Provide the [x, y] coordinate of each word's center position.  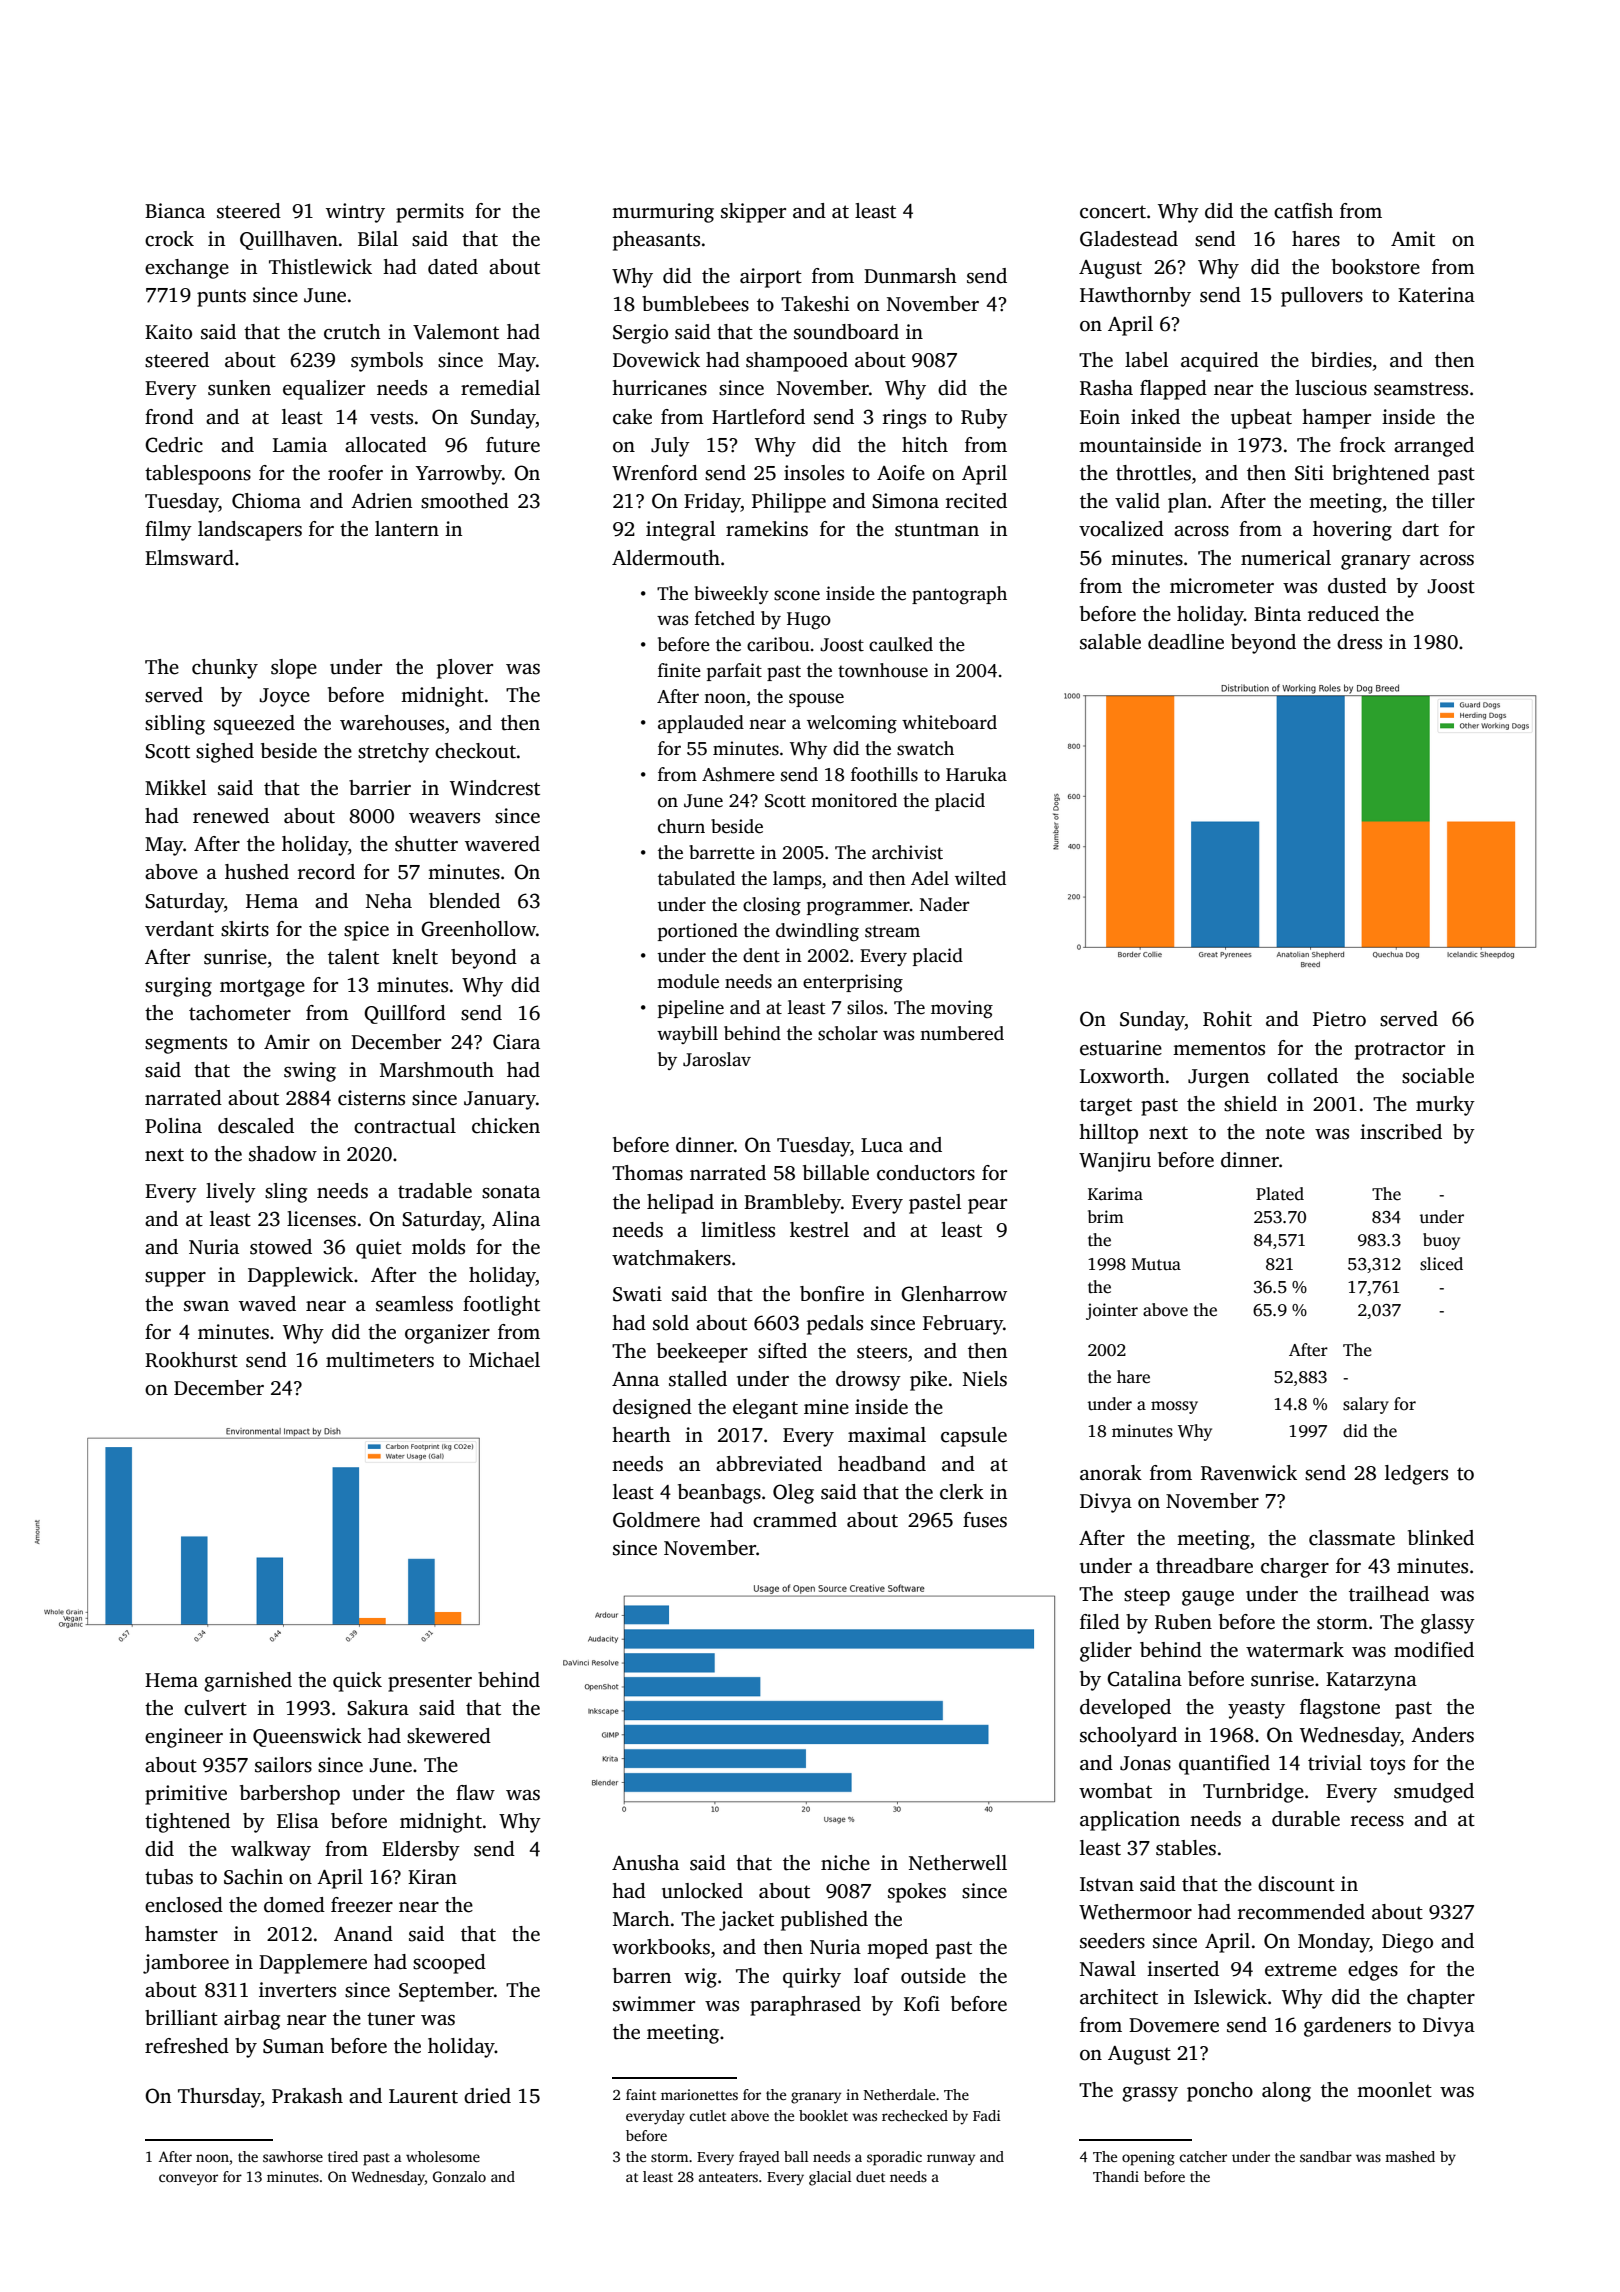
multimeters [380, 1360]
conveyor [188, 2180]
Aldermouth [666, 558]
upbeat [1261, 419]
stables [1186, 1848]
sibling [175, 725]
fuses [985, 1520]
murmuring [663, 213]
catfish [1303, 211]
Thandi [1116, 2176]
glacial [830, 2178]
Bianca [175, 211]
